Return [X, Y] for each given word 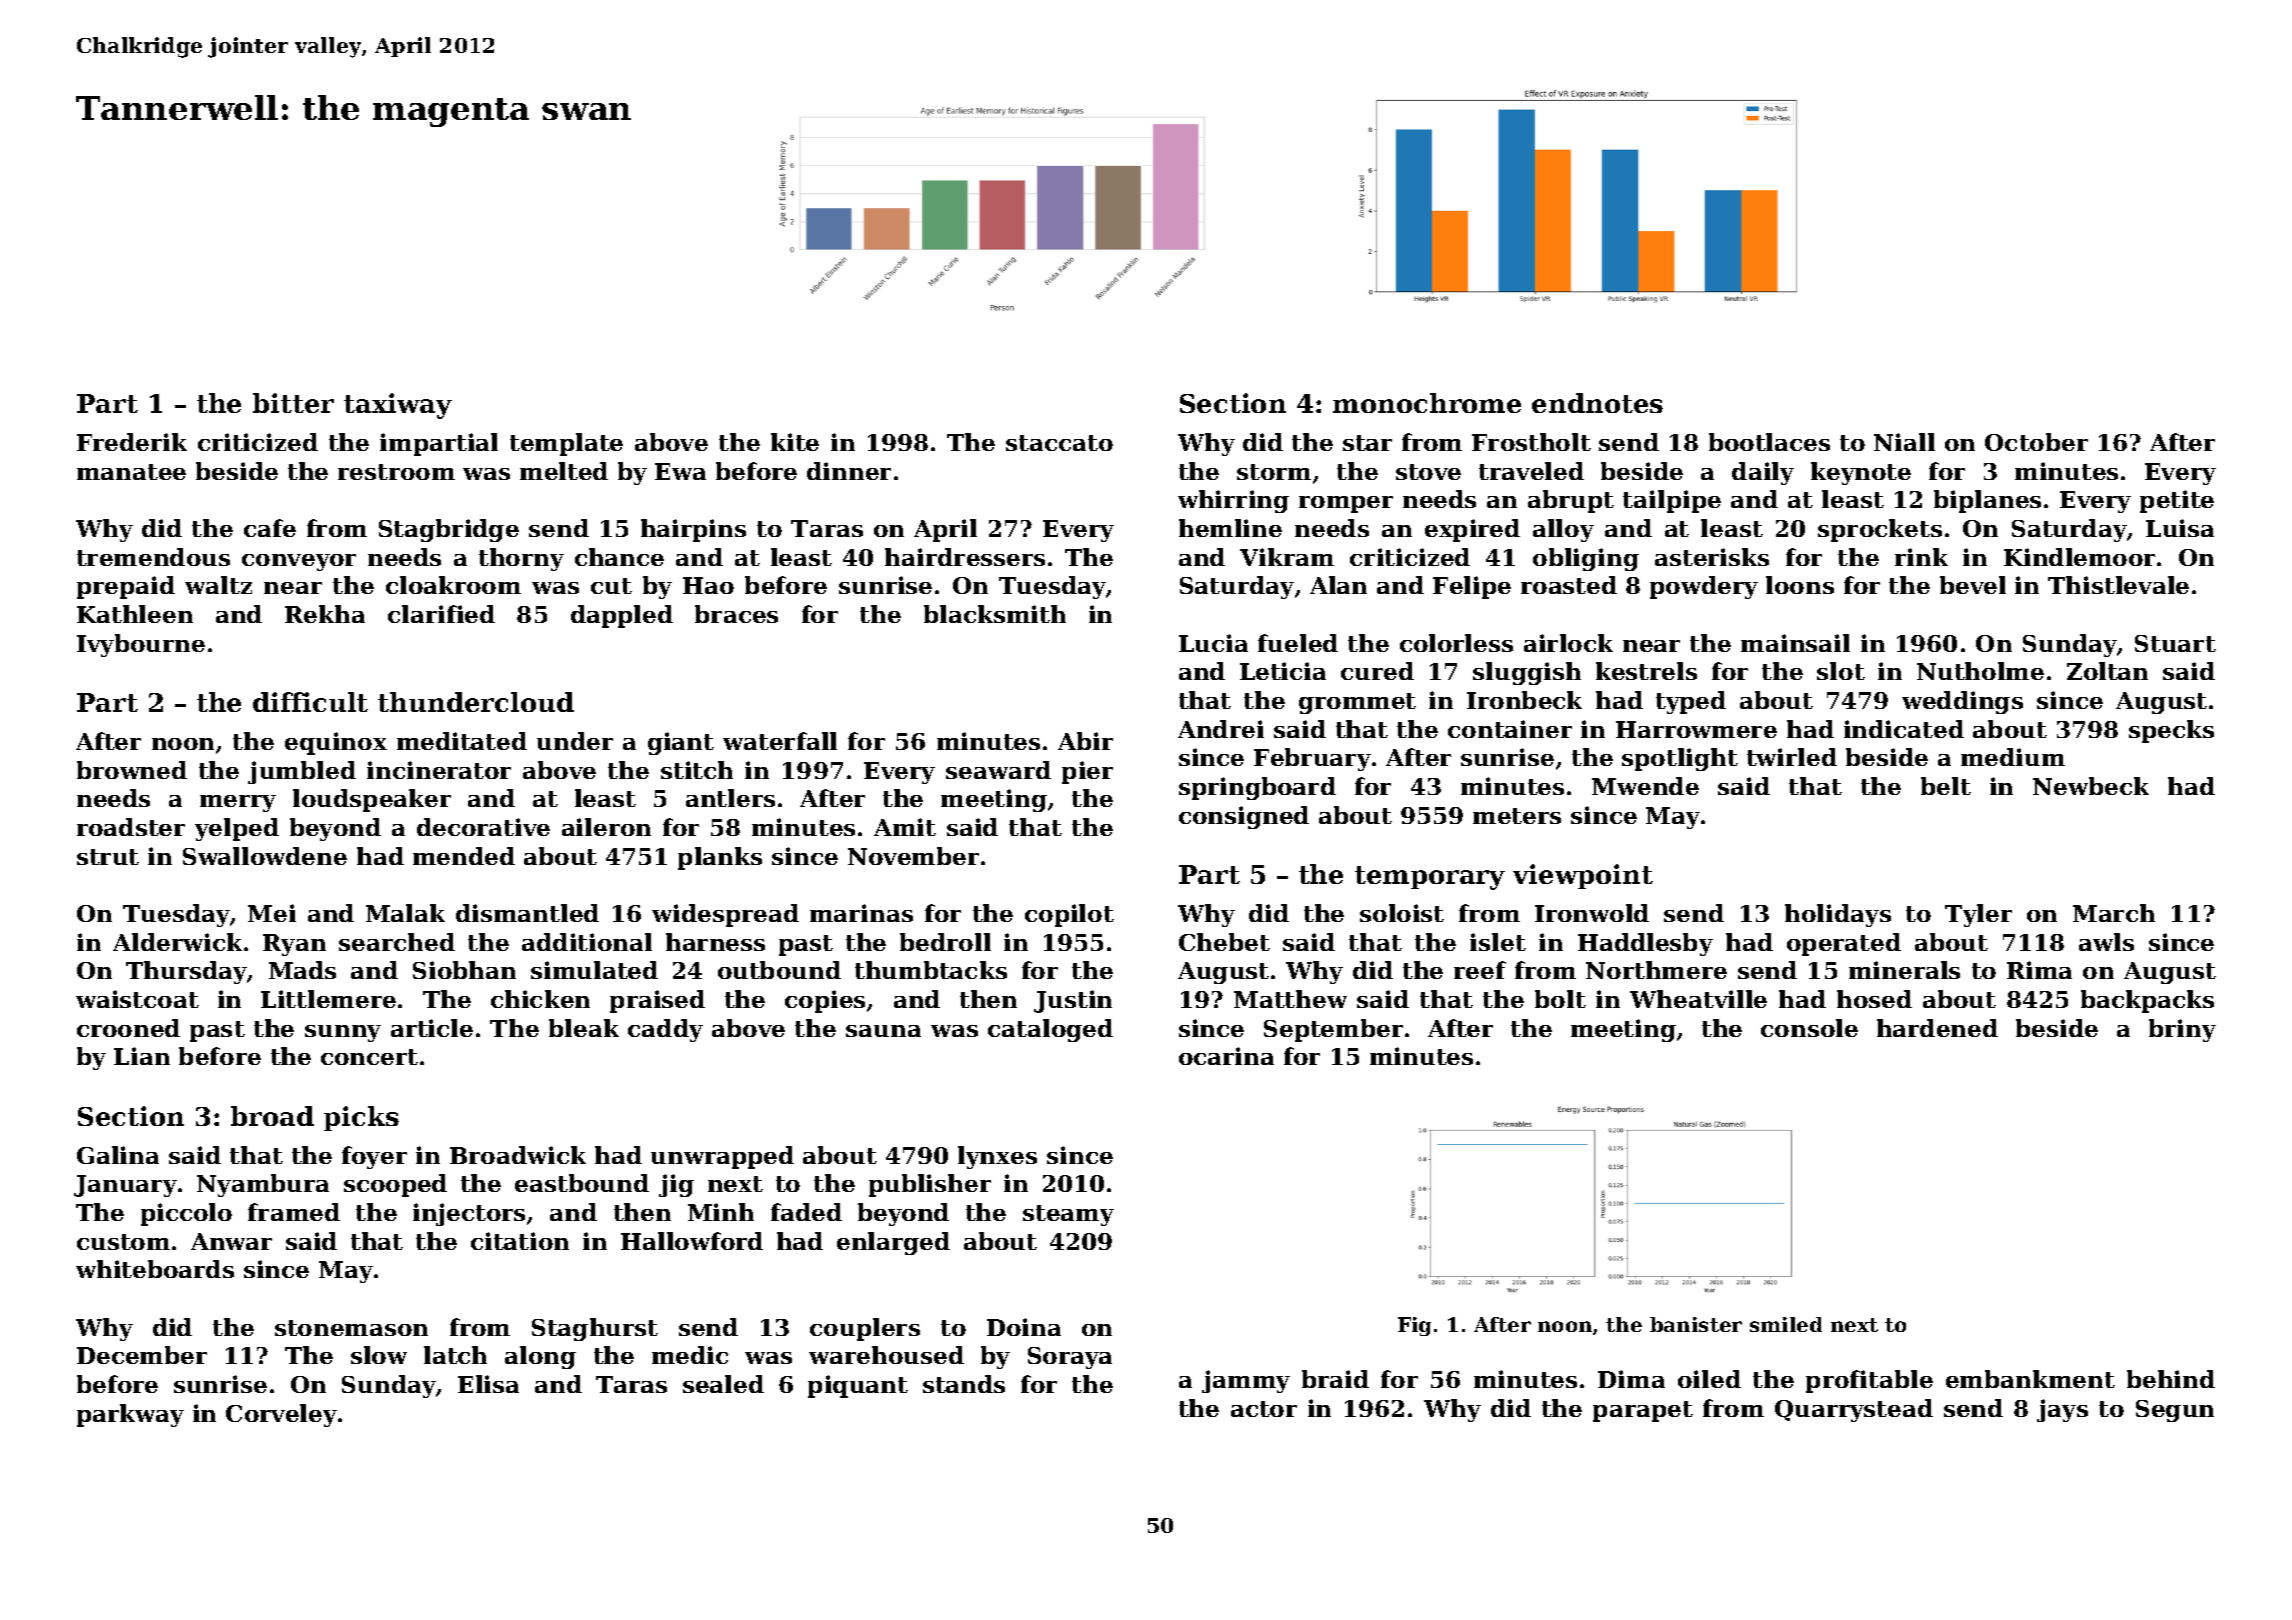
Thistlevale [2118, 585]
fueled [1298, 643]
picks [361, 1118]
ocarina [1226, 1056]
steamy [1068, 1215]
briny [2182, 1030]
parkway [130, 1415]
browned [132, 770]
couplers [865, 1329]
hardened [1937, 1028]
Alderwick [177, 942]
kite [795, 442]
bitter [293, 403]
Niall [1904, 442]
